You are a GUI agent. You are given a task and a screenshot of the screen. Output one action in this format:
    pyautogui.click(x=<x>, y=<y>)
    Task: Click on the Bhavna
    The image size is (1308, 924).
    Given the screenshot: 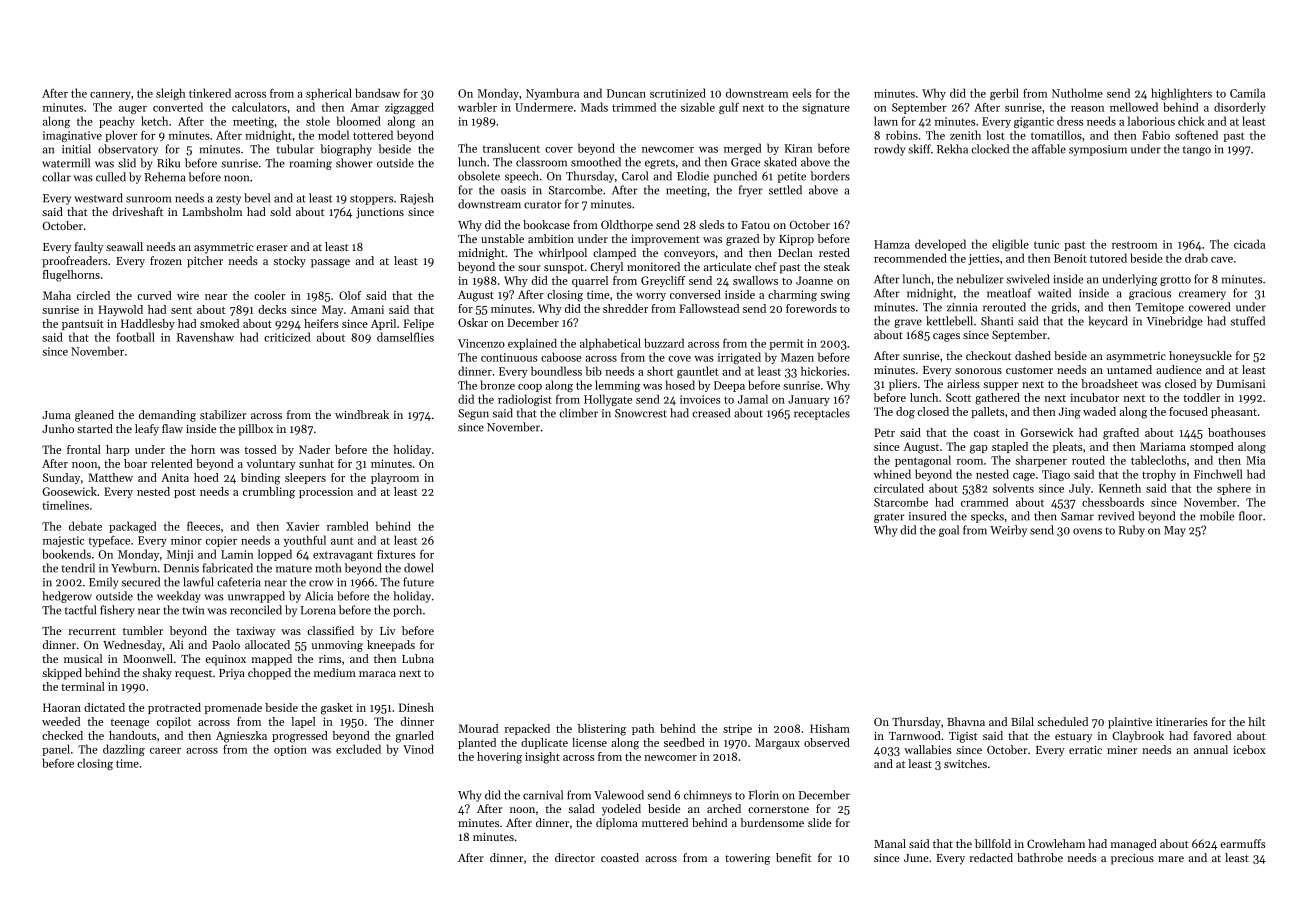 What is the action you would take?
    pyautogui.click(x=966, y=721)
